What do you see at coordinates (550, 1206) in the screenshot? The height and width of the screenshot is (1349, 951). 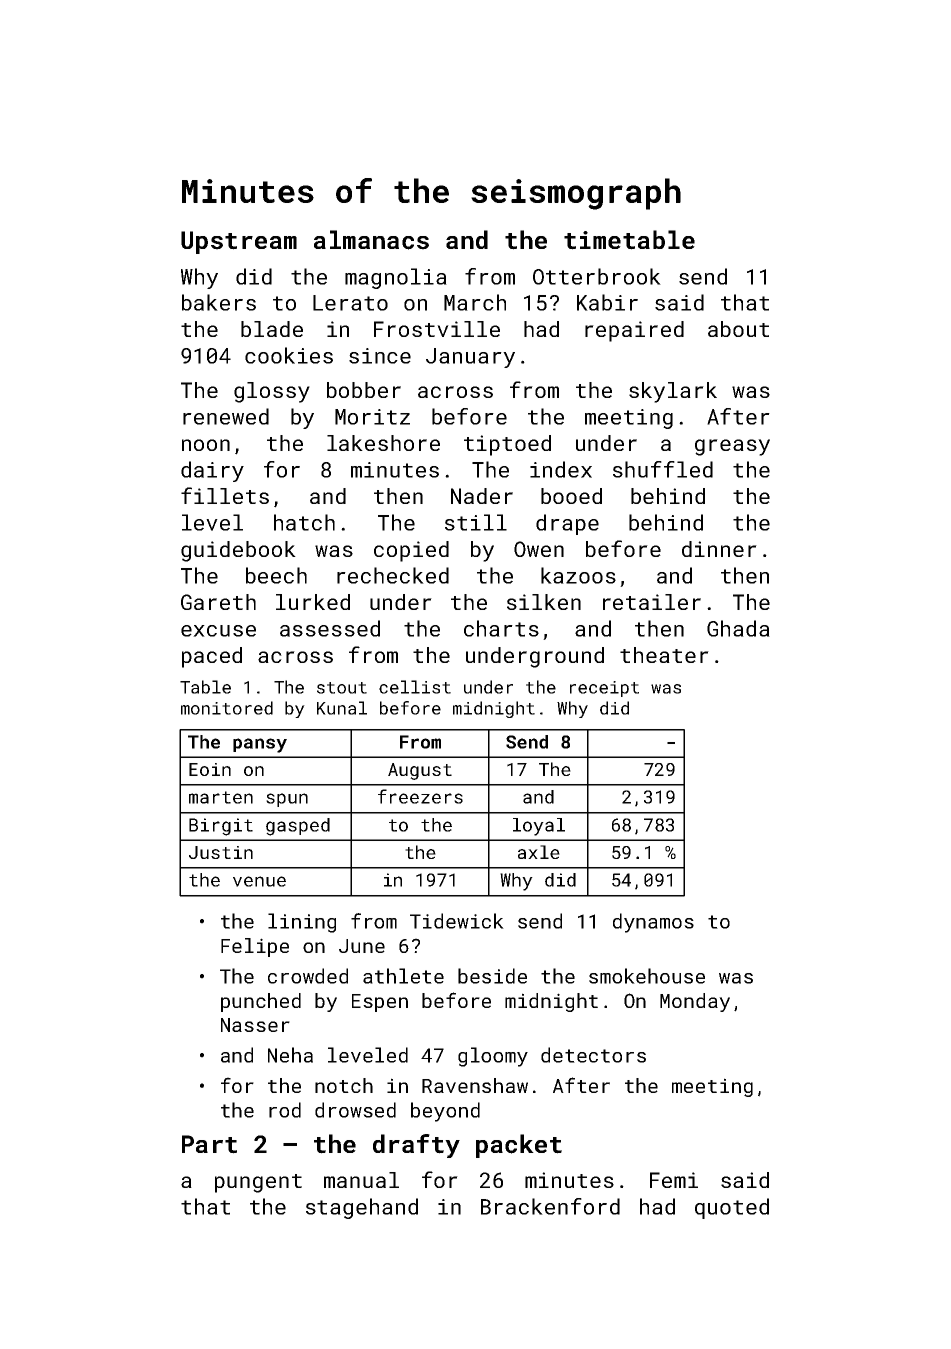 I see `Brackenford` at bounding box center [550, 1206].
